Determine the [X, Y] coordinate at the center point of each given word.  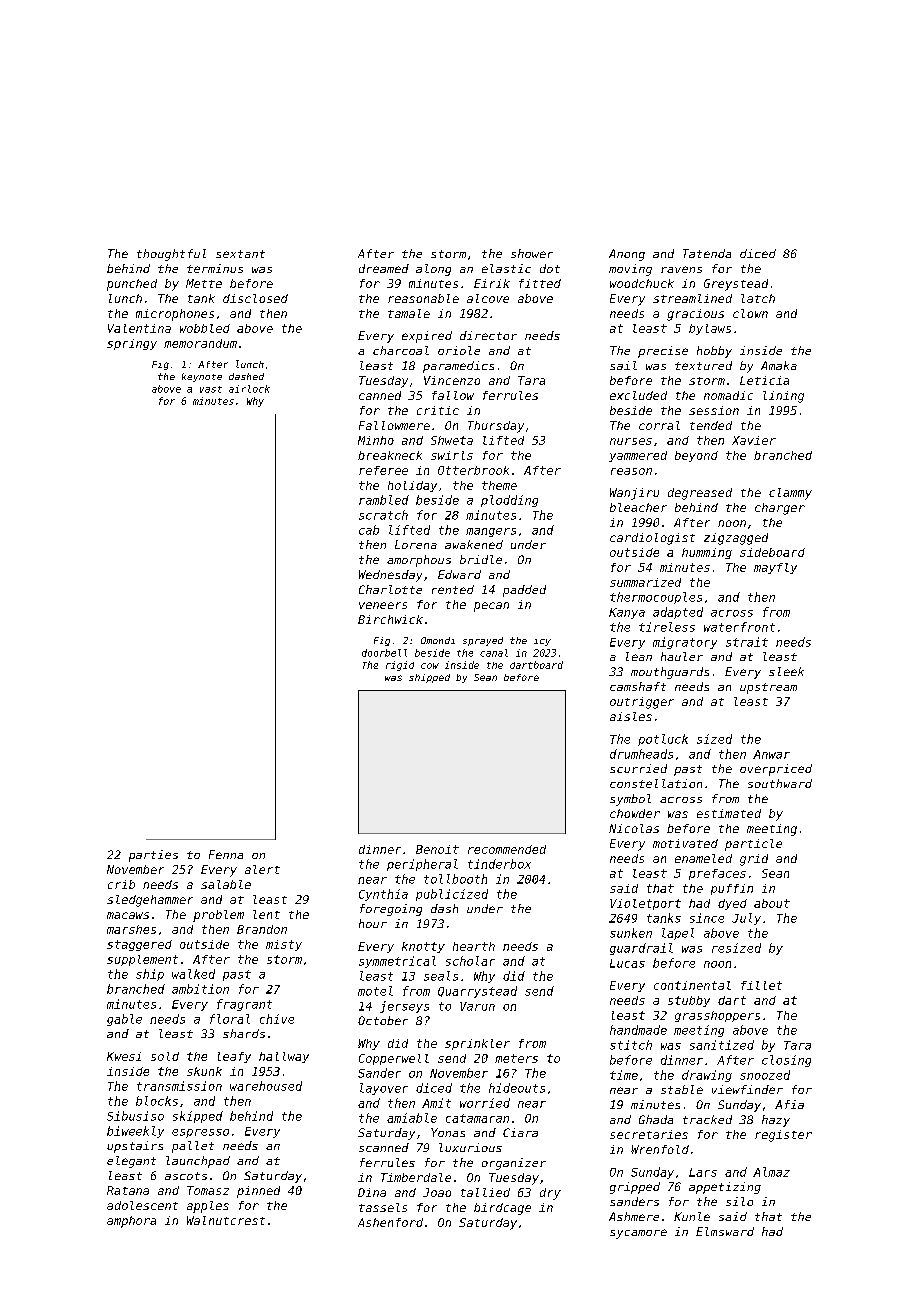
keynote [202, 377]
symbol [630, 800]
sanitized [722, 1045]
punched [132, 285]
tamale [409, 313]
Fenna [226, 854]
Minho [376, 440]
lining [783, 397]
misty [284, 945]
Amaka [779, 365]
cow [430, 666]
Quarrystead [477, 992]
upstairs [135, 1147]
